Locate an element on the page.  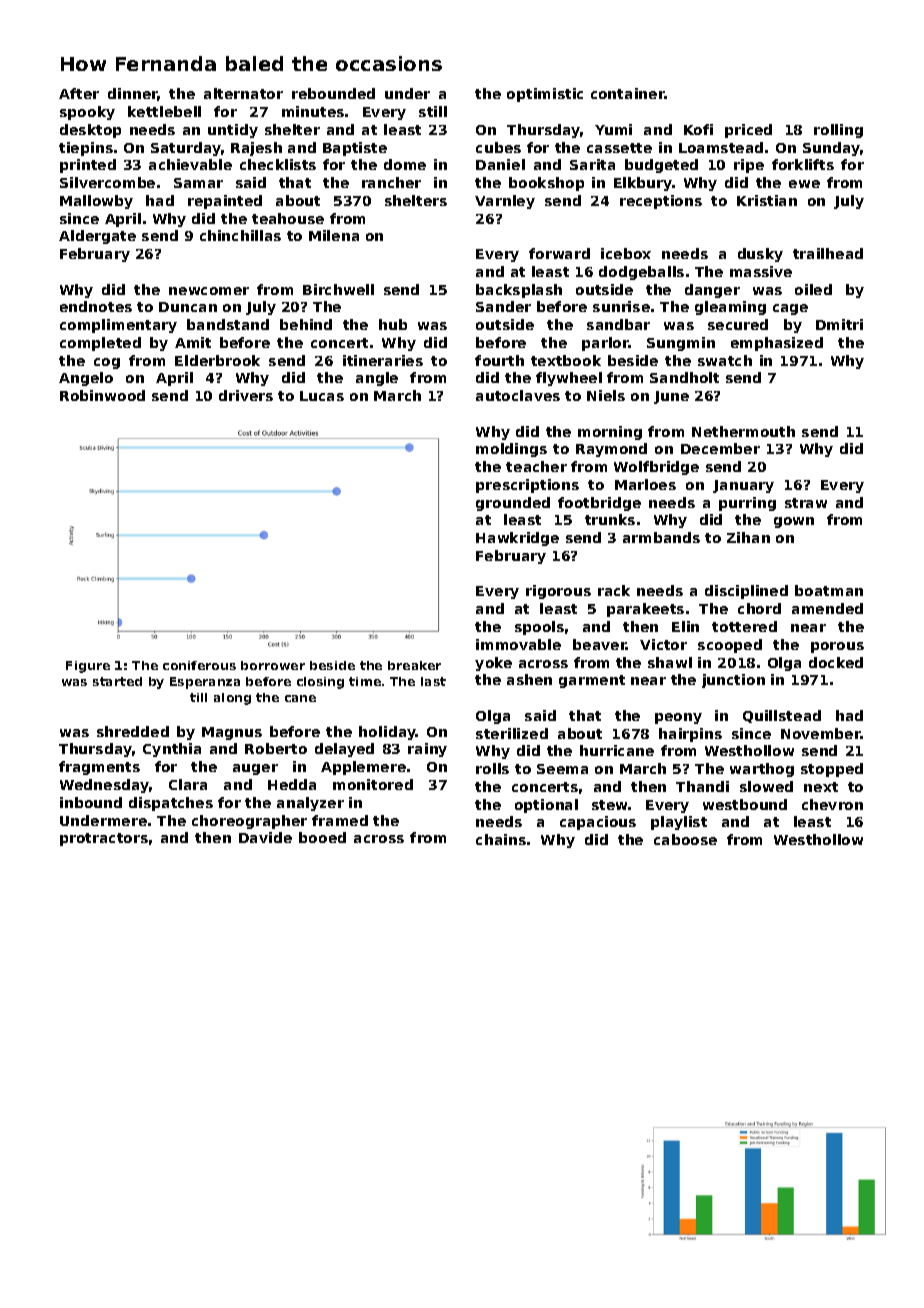
Robinwood is located at coordinates (102, 395).
